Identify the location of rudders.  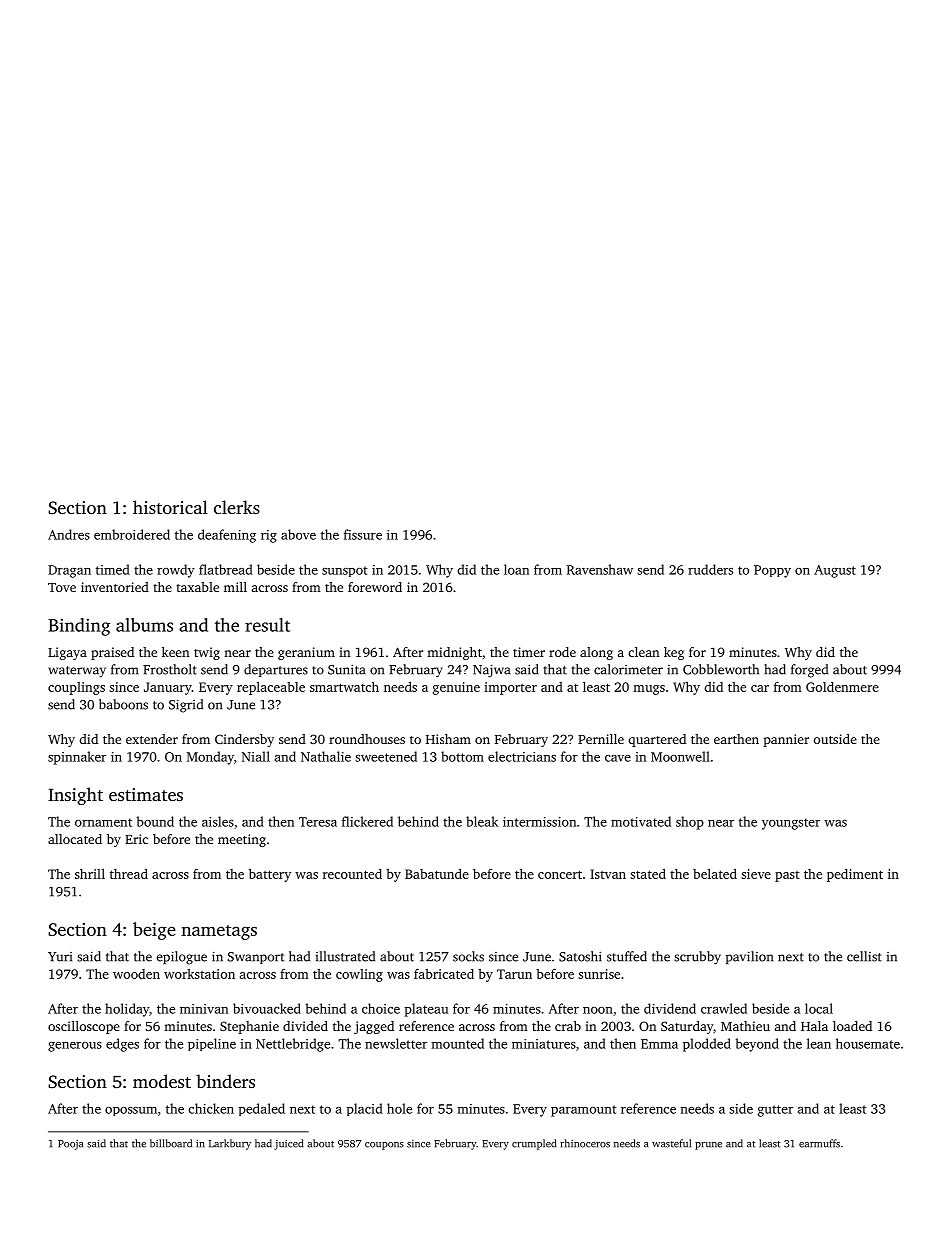
(710, 569).
